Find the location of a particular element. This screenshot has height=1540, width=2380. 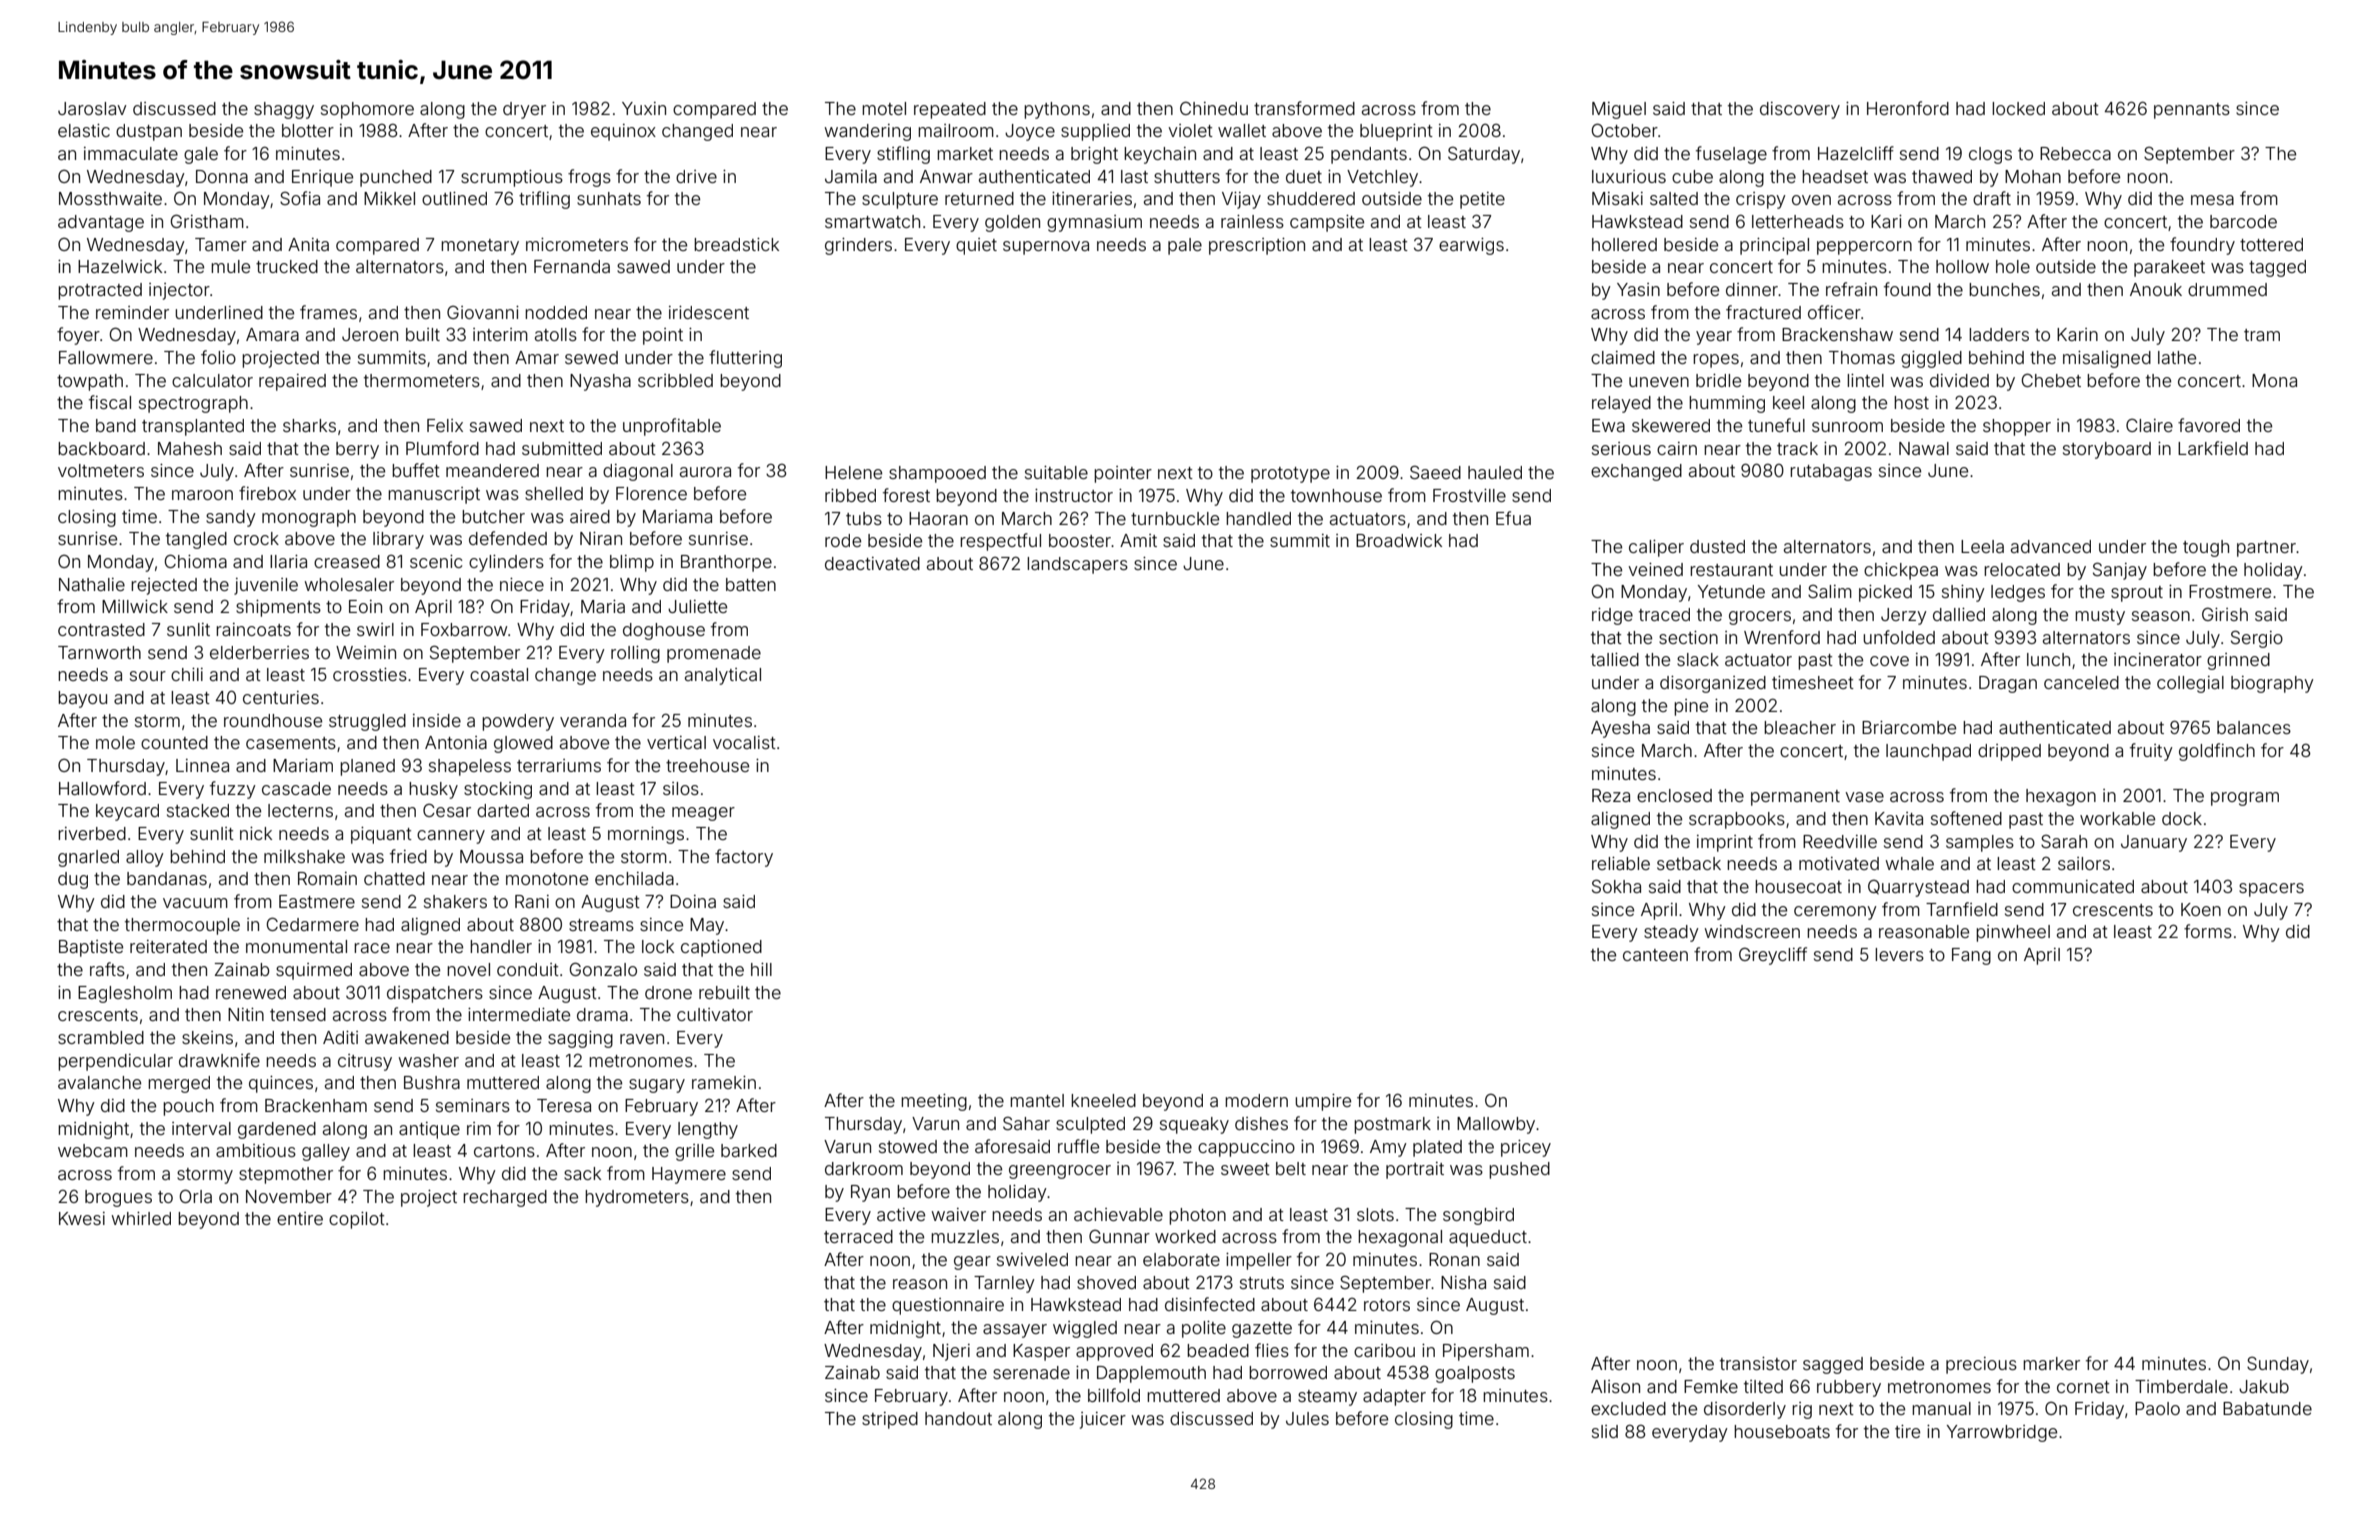

veined is located at coordinates (1655, 569).
